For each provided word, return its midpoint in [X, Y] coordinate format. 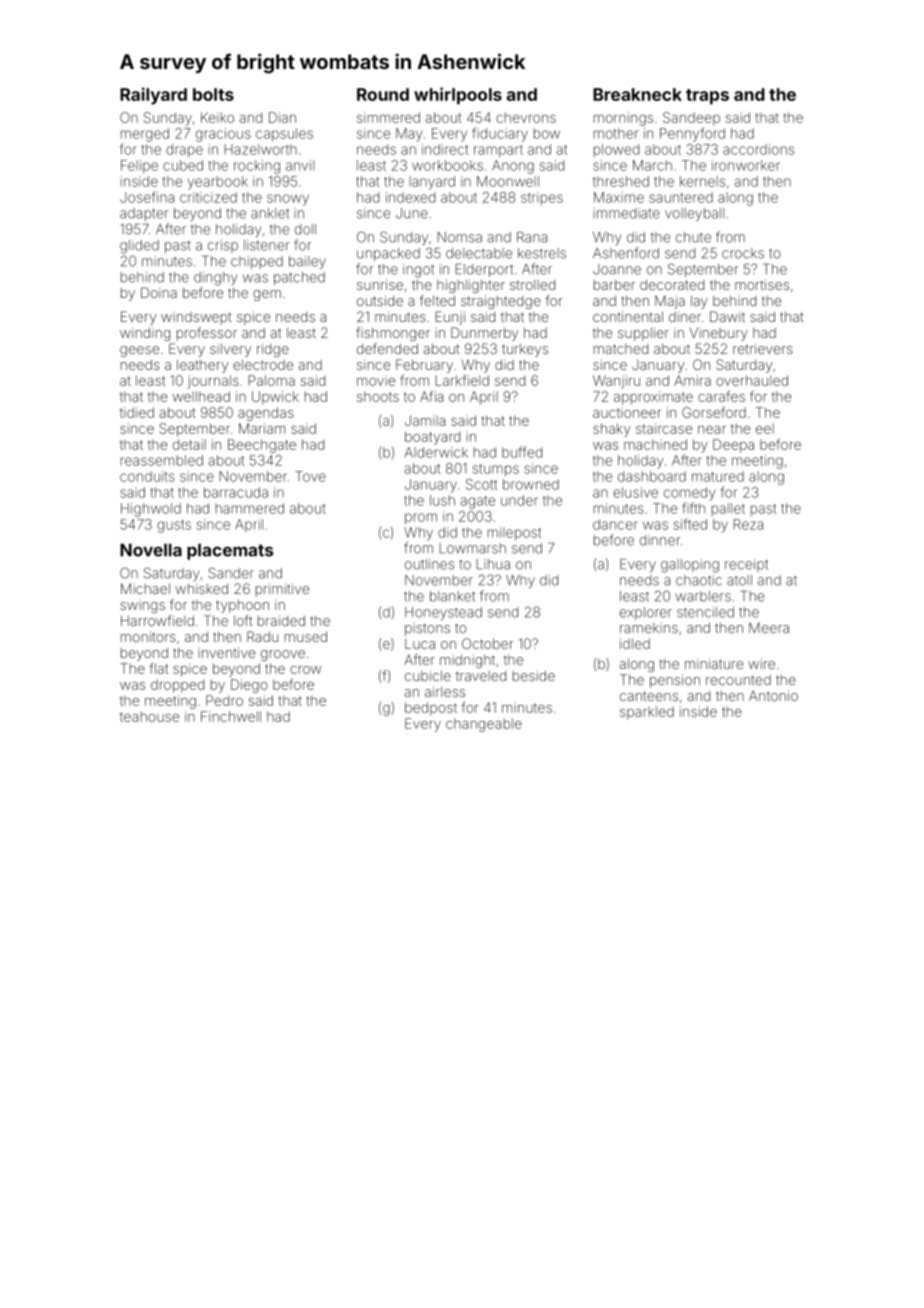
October [487, 643]
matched [621, 349]
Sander [231, 573]
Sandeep [691, 119]
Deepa [733, 446]
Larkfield [462, 380]
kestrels [542, 253]
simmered [388, 117]
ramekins [649, 628]
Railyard [153, 96]
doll [305, 229]
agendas [266, 414]
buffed [522, 452]
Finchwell [231, 716]
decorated [672, 284]
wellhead [201, 396]
